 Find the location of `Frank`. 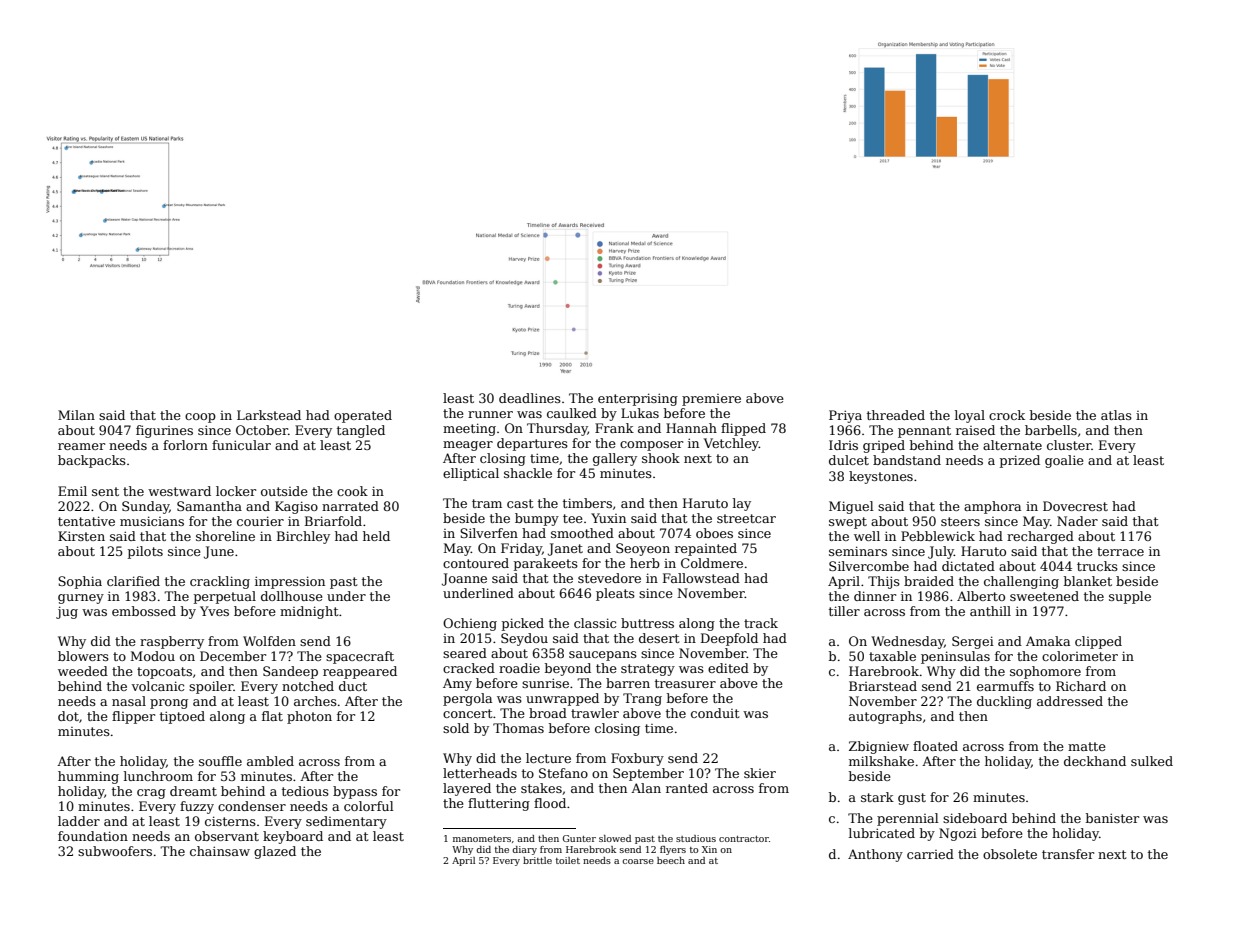

Frank is located at coordinates (614, 428).
